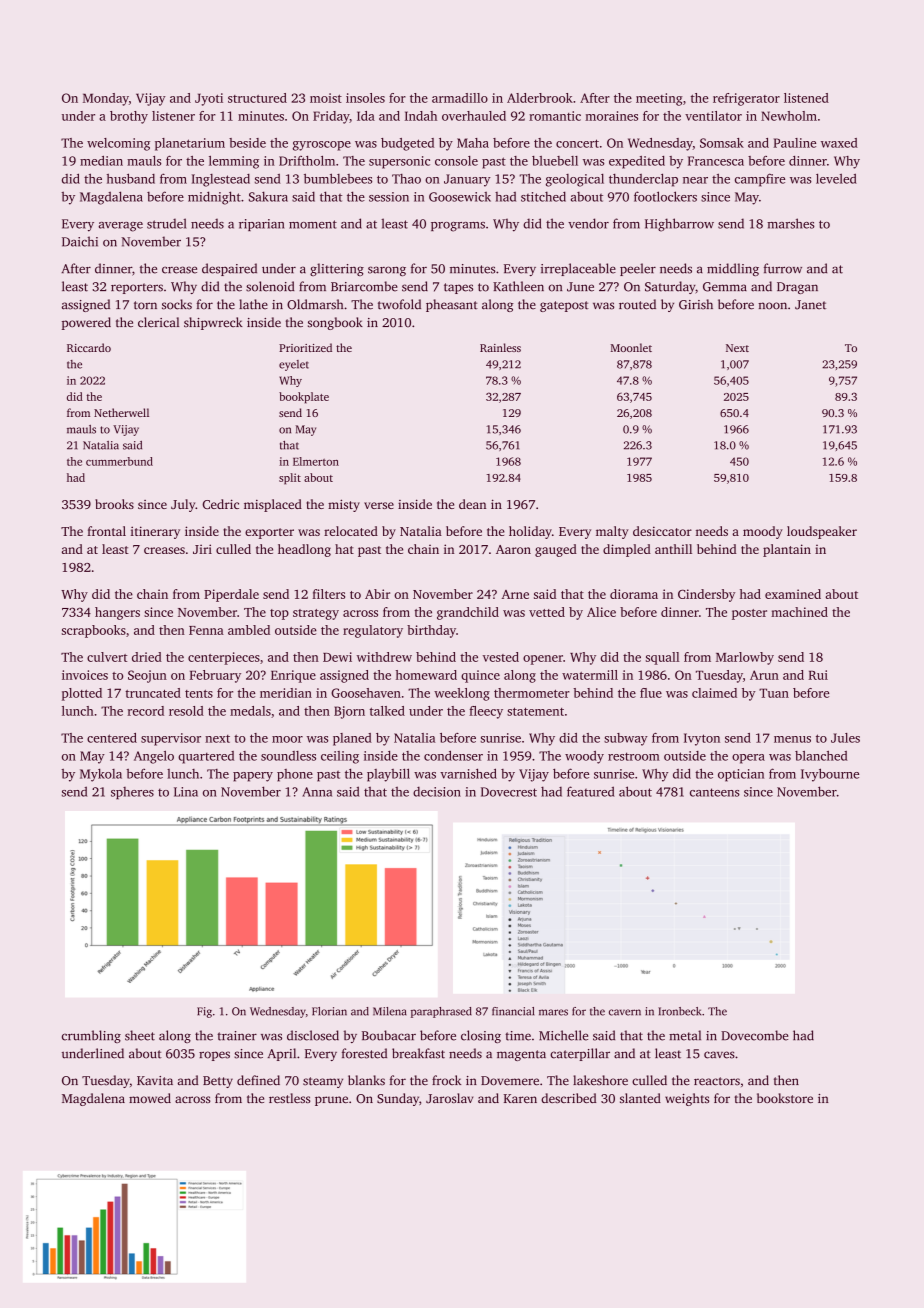  Describe the element at coordinates (500, 347) in the screenshot. I see `Rainless` at that location.
